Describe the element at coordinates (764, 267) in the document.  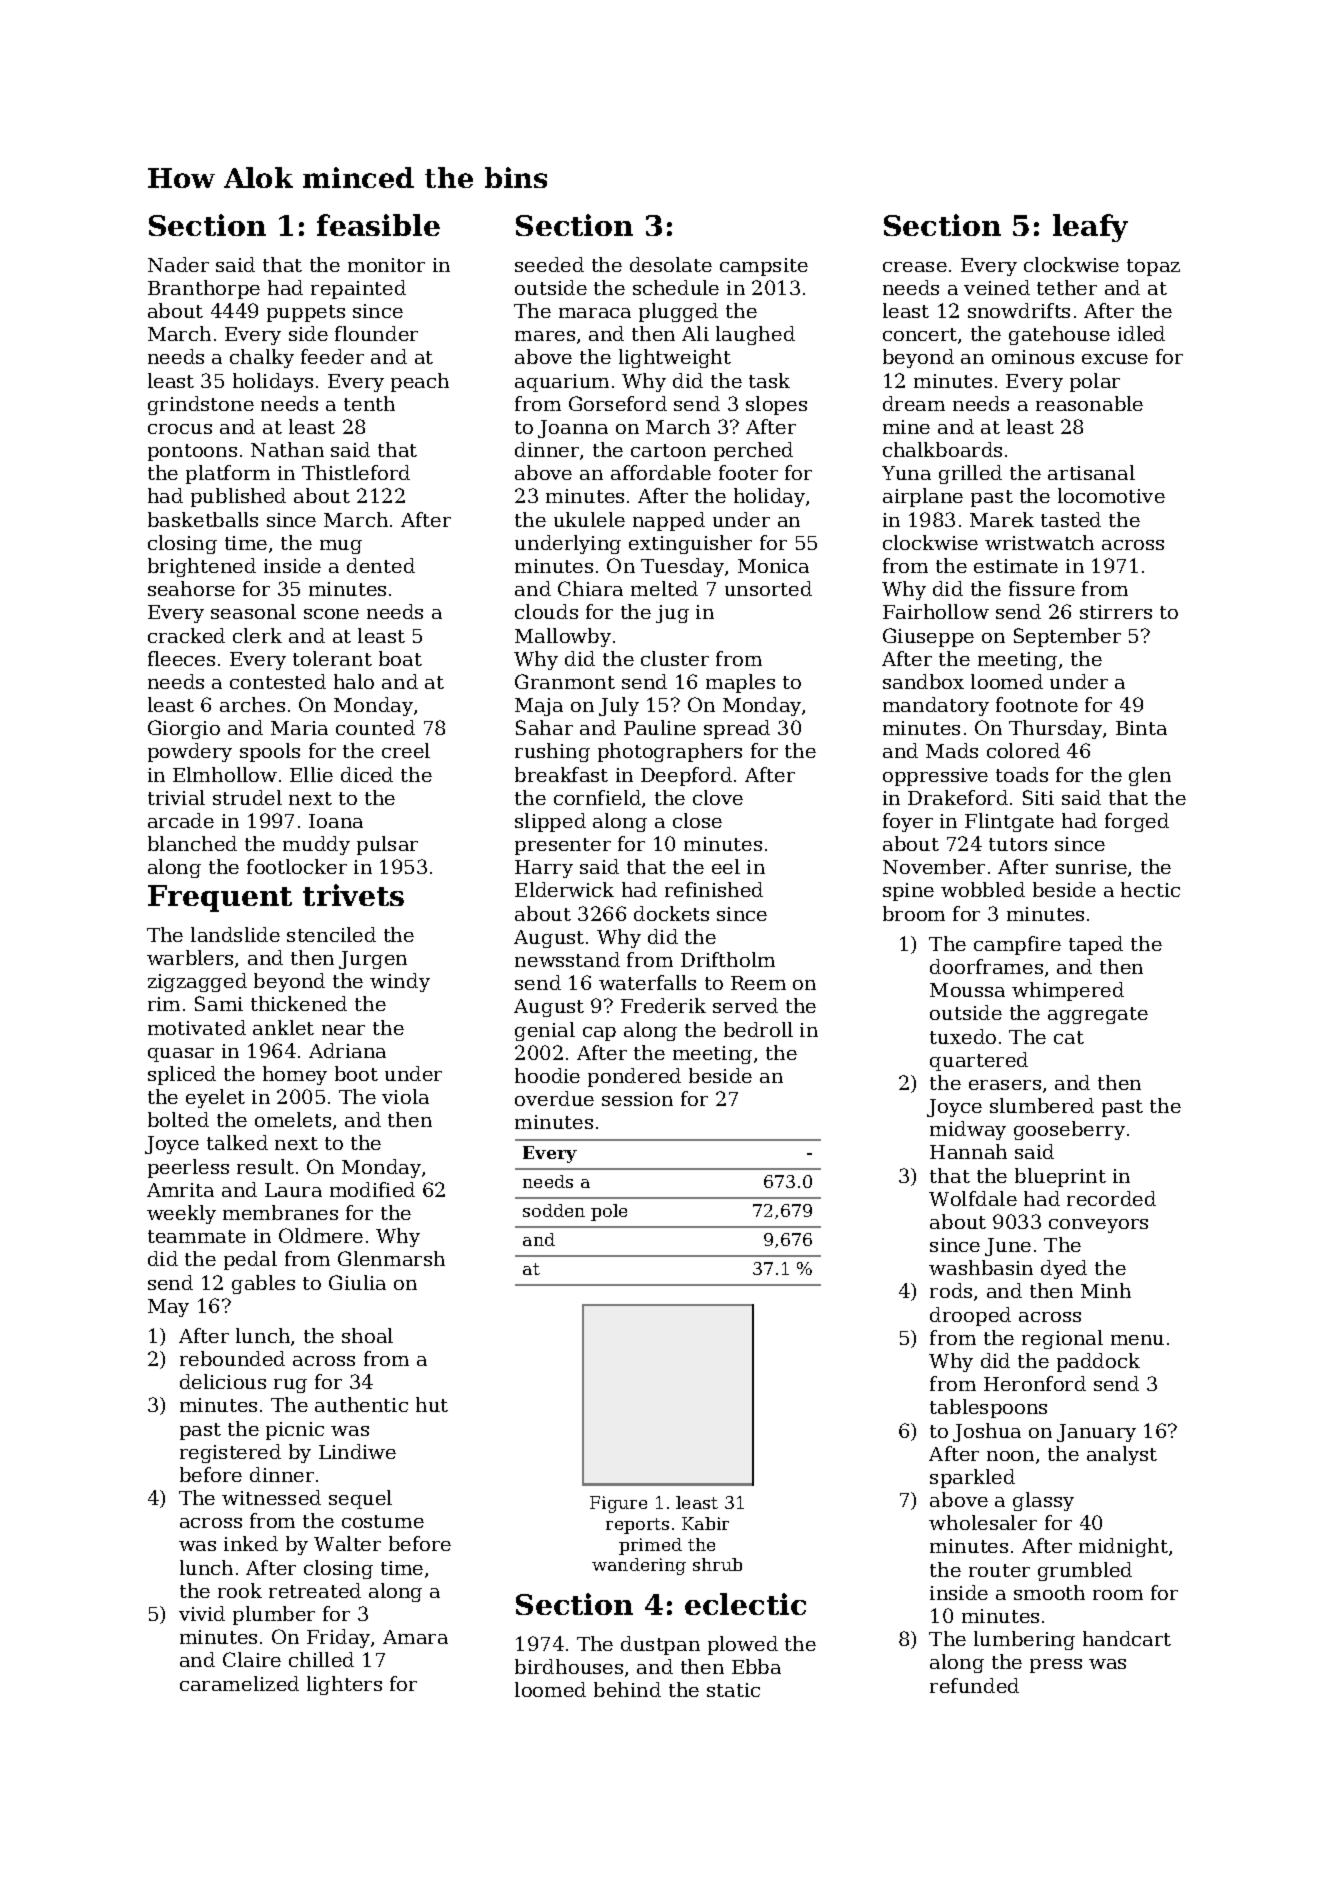
I see `campsite` at that location.
